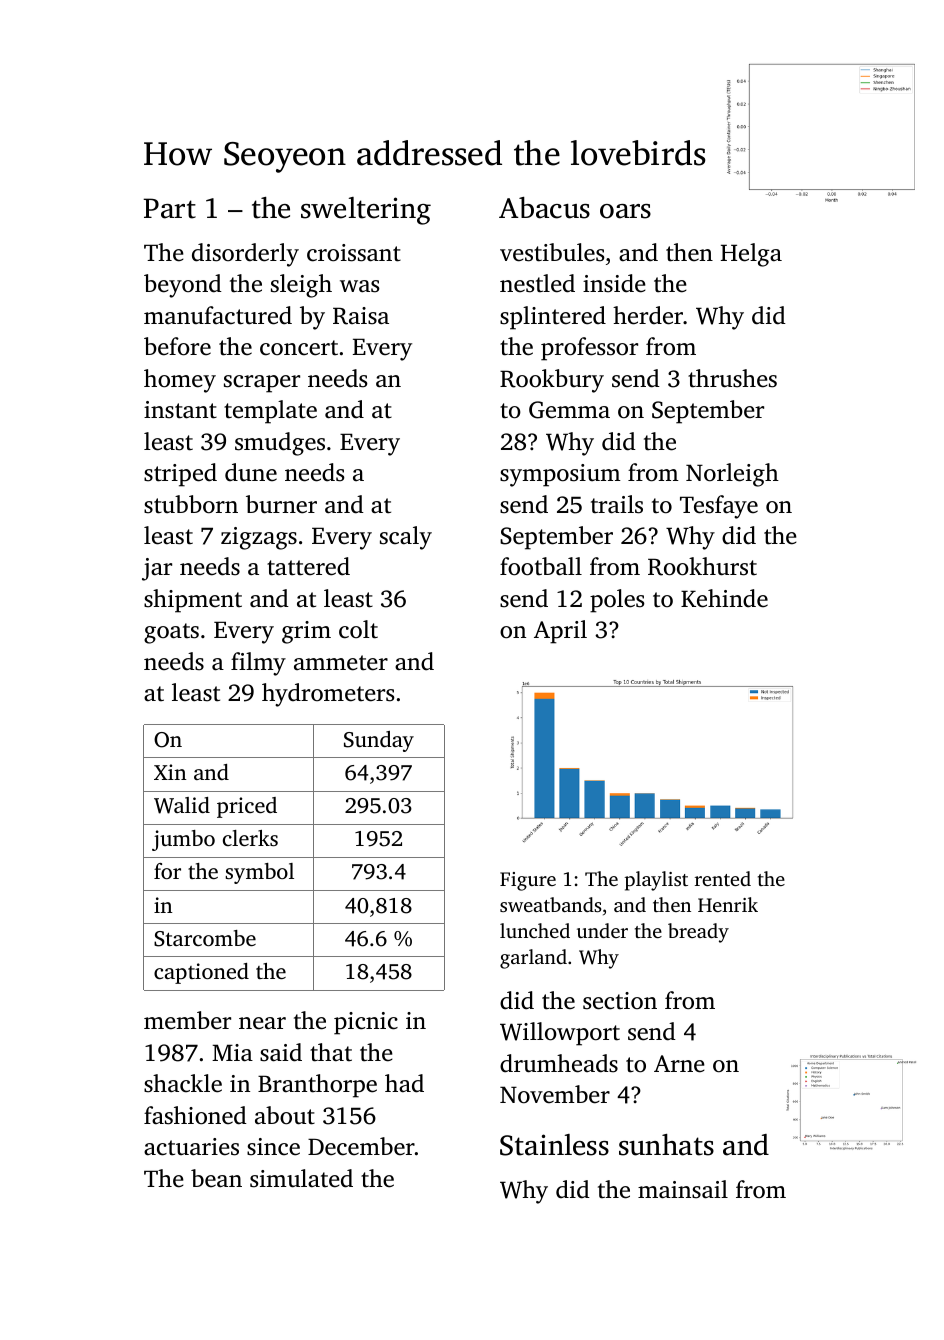 This document has width=944, height=1340. Describe the element at coordinates (301, 1178) in the document. I see `simulated` at that location.
